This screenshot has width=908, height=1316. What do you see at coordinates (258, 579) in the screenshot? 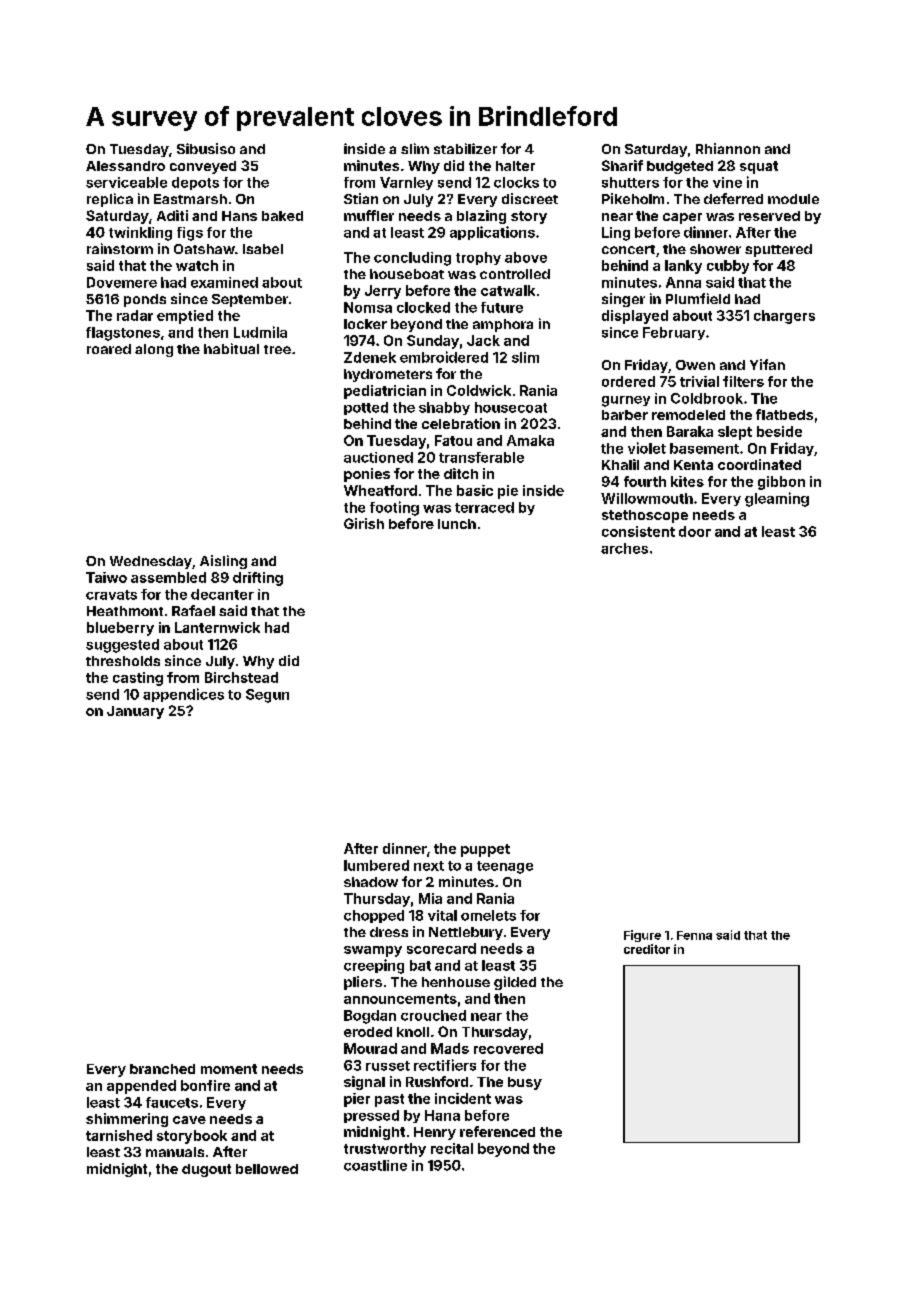
I see `drifting` at bounding box center [258, 579].
